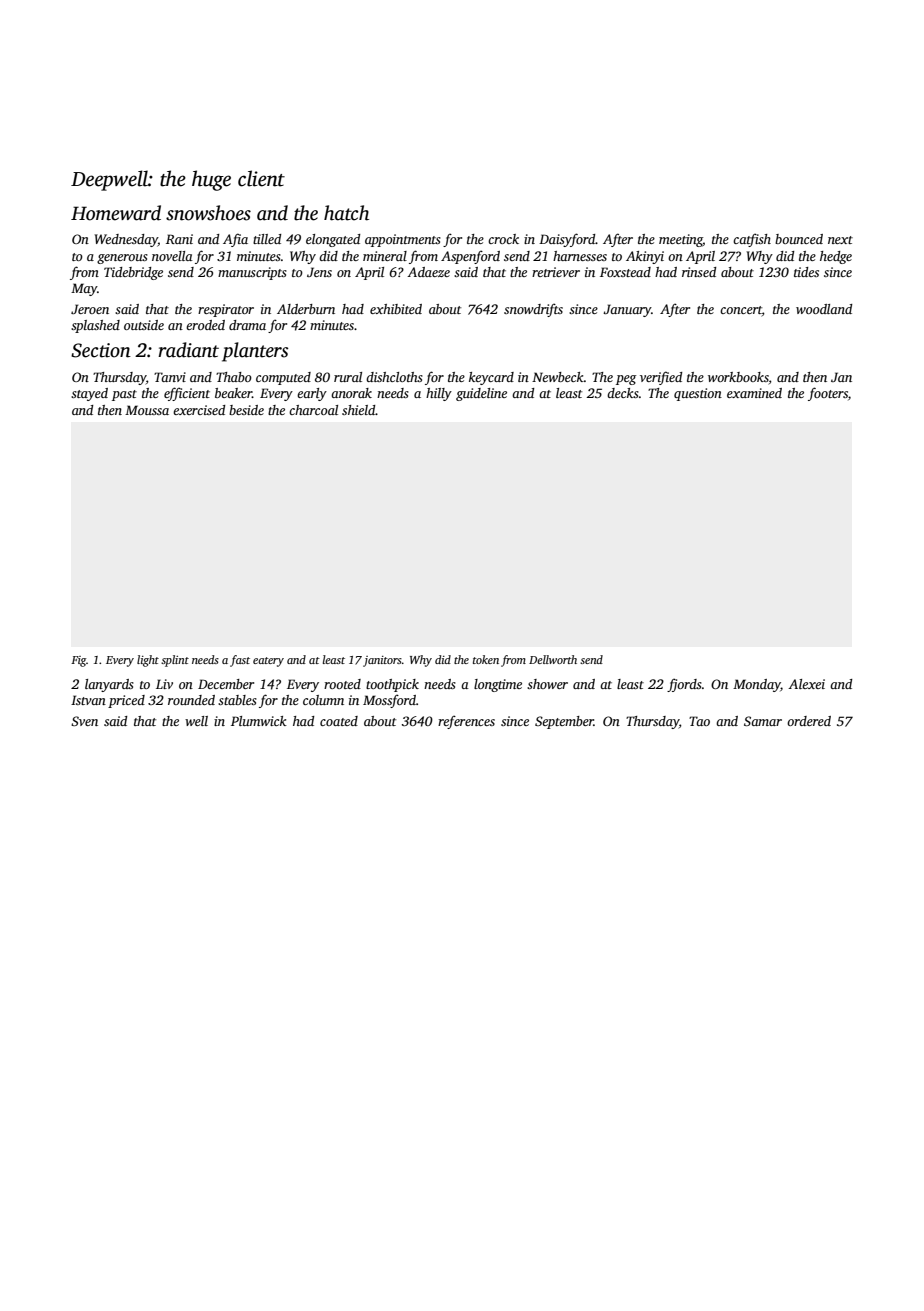 The image size is (924, 1311). What do you see at coordinates (246, 410) in the image?
I see `beside` at bounding box center [246, 410].
